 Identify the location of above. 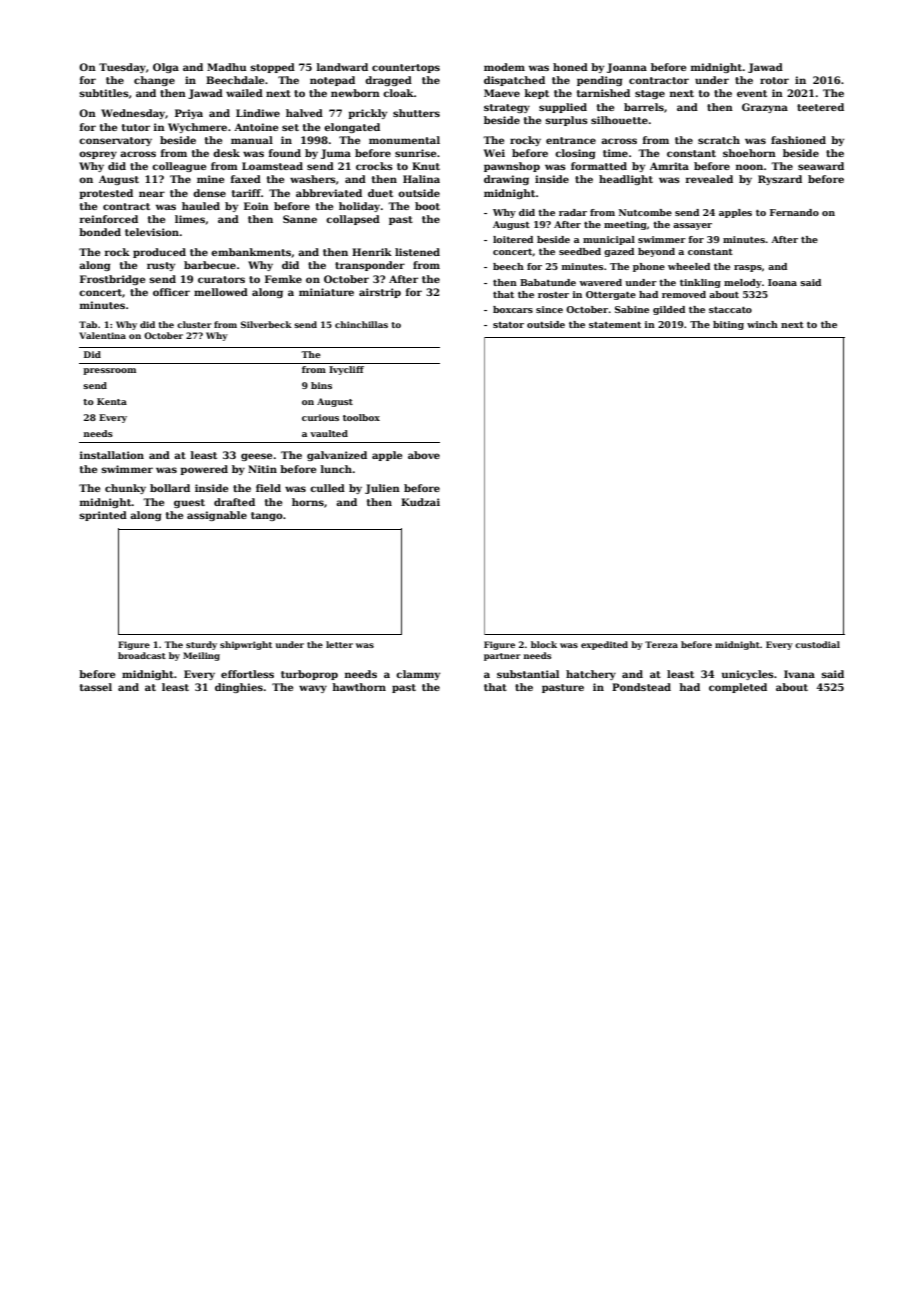
(424, 455).
